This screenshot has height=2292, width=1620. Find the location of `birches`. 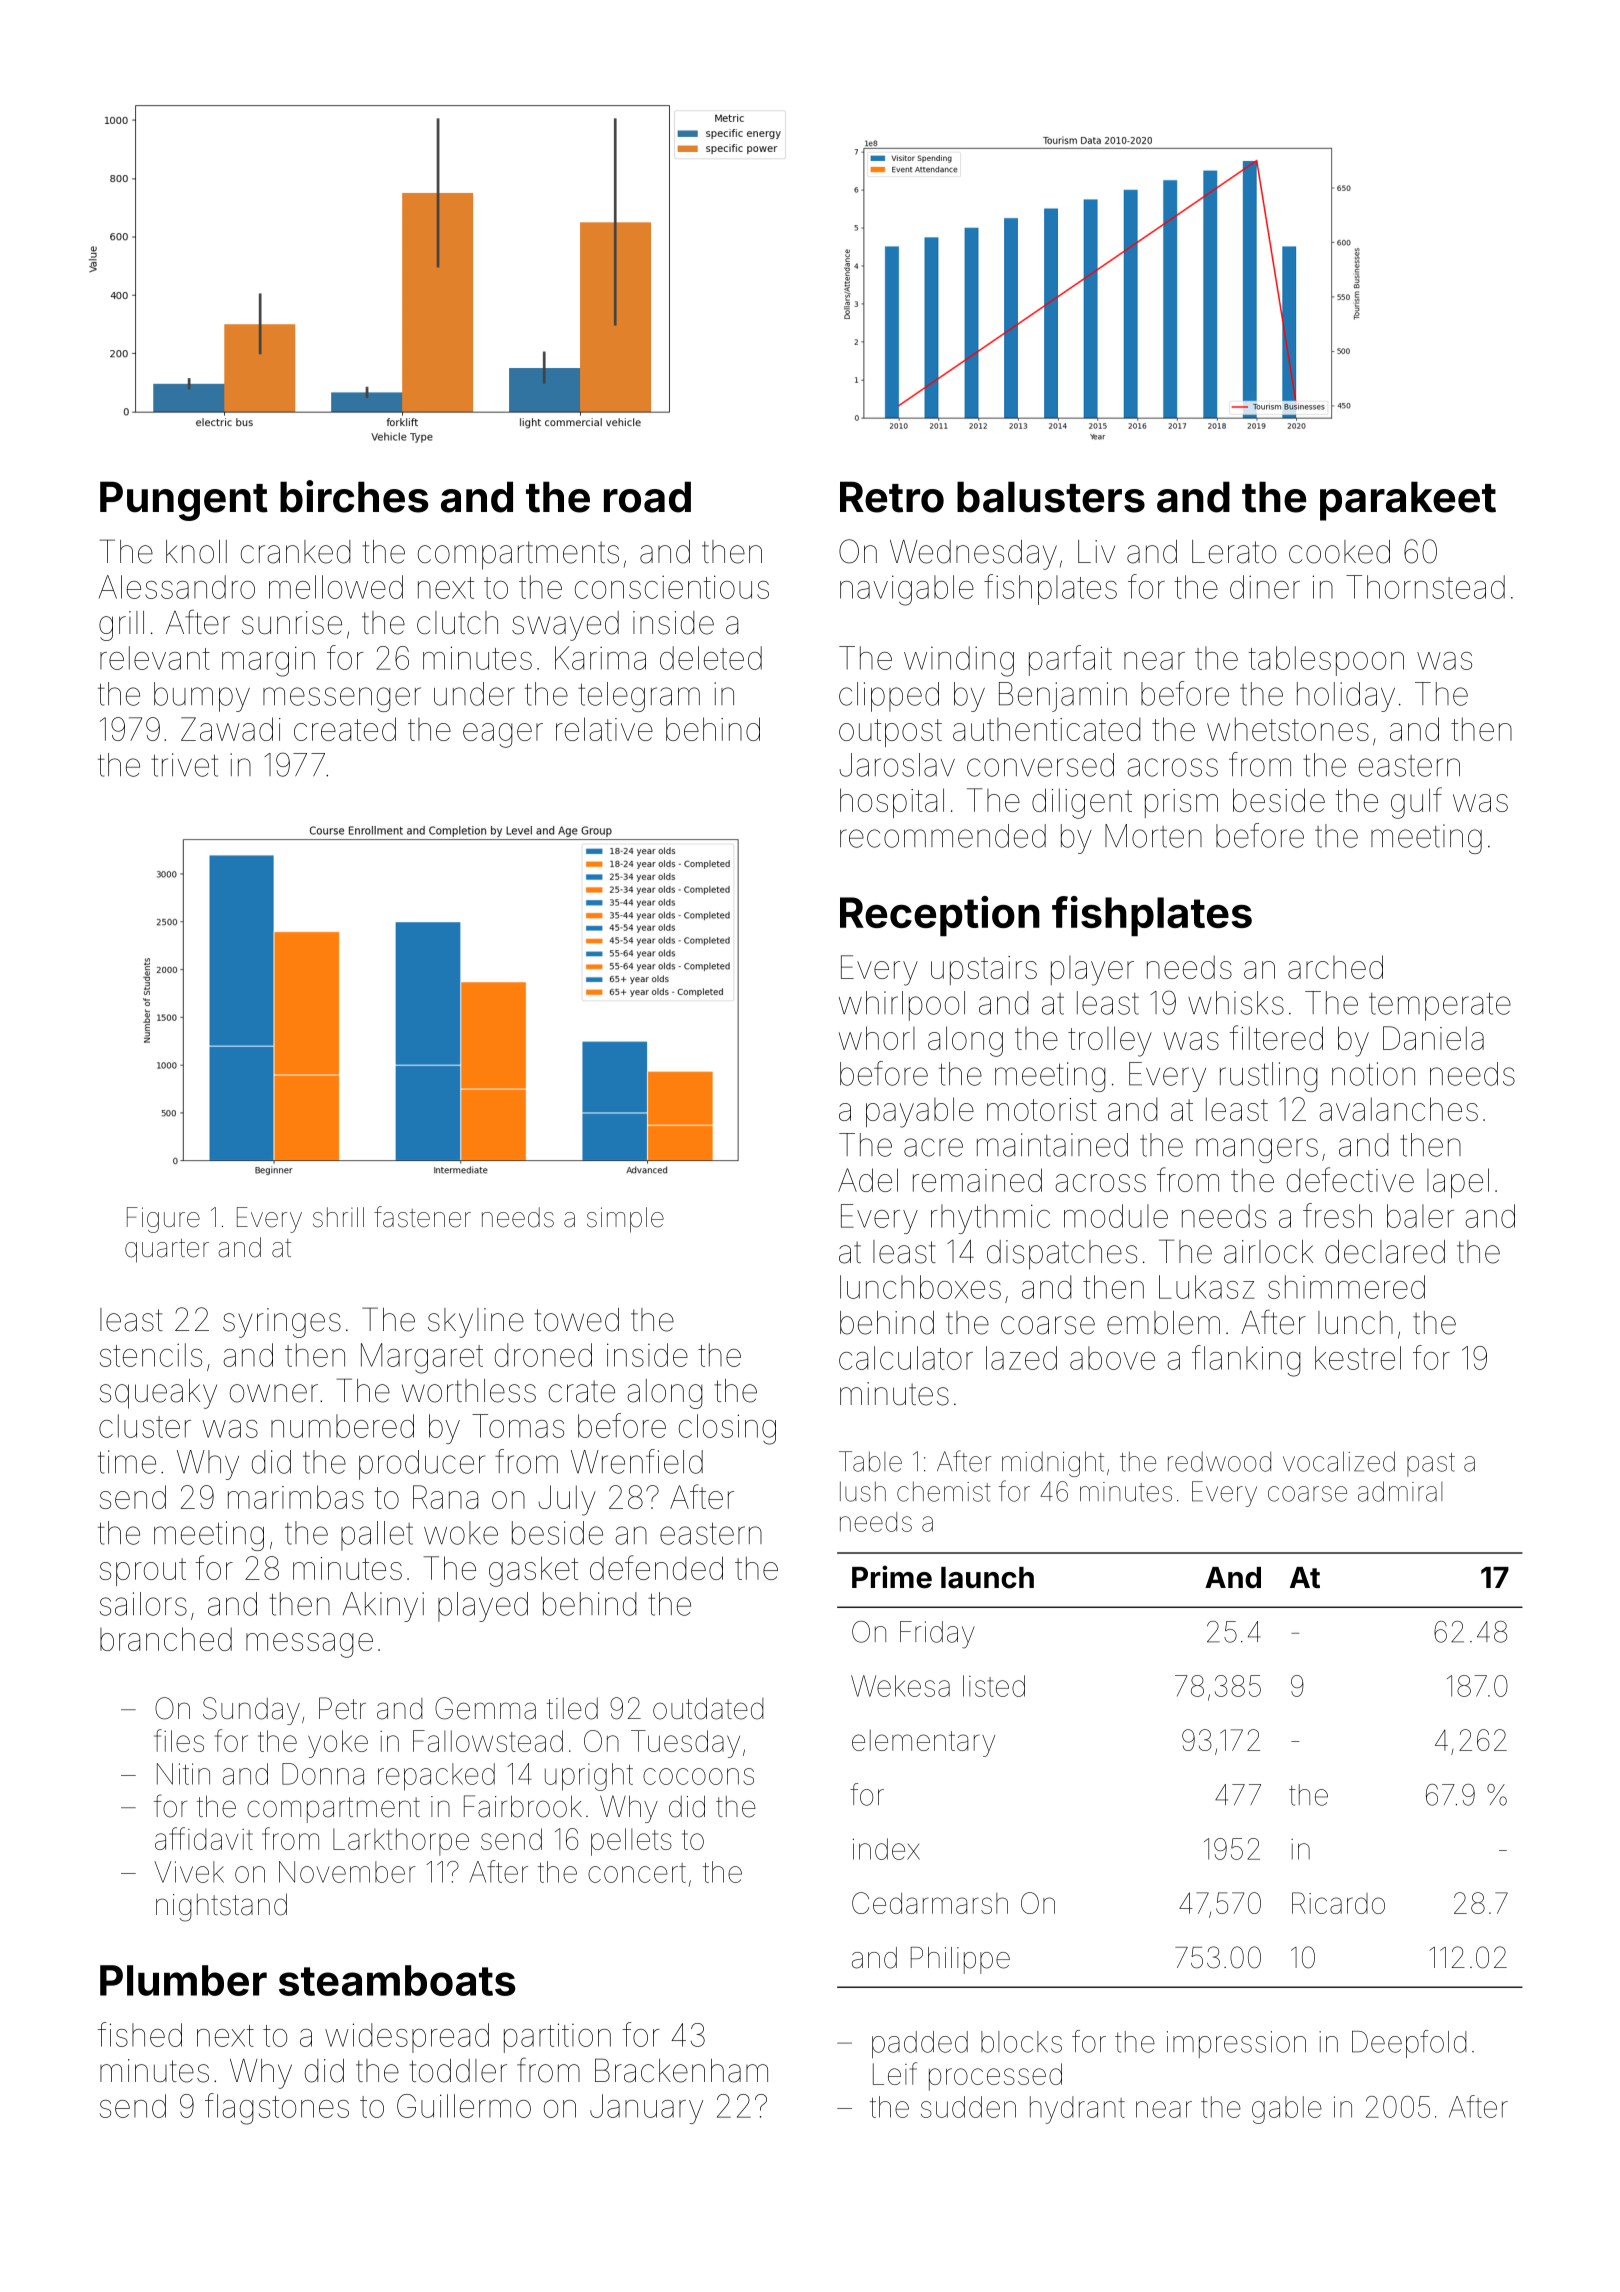

birches is located at coordinates (354, 496).
